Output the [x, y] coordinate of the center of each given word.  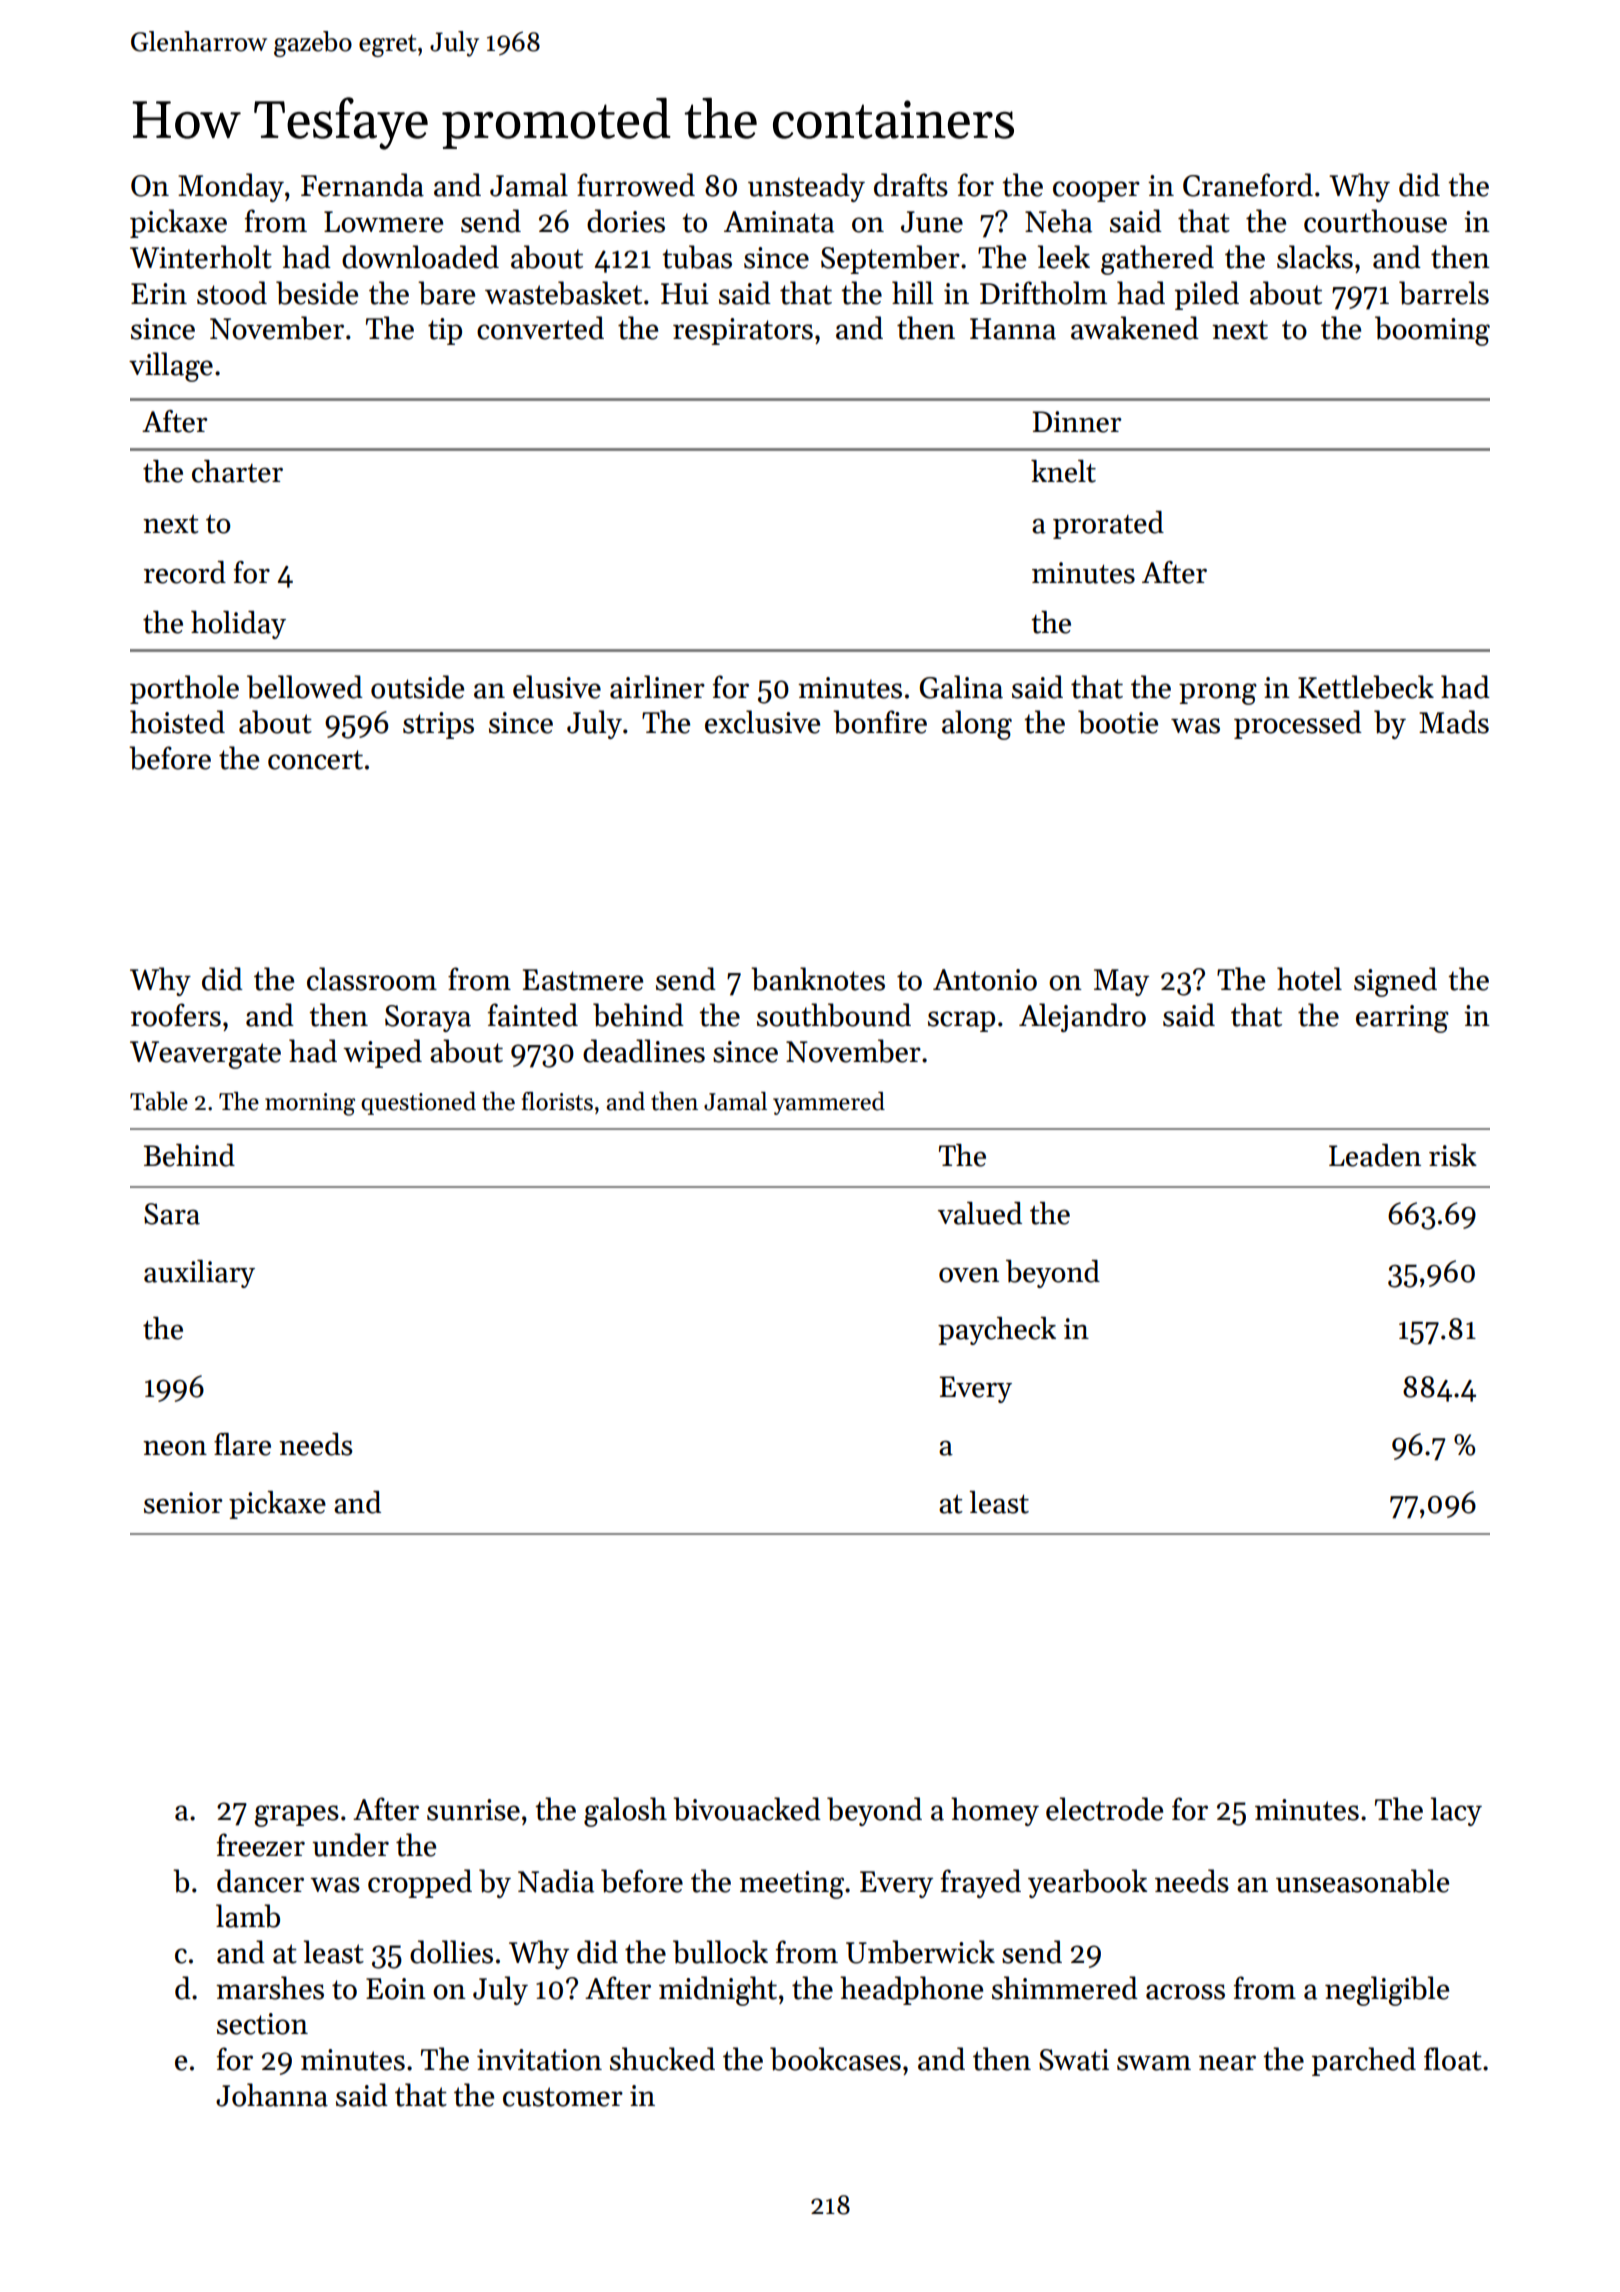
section [262, 2024]
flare [242, 1444]
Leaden [1375, 1155]
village [171, 367]
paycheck [997, 1331]
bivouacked [747, 1809]
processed [1298, 724]
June [932, 222]
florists [557, 1101]
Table [159, 1101]
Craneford [1248, 185]
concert [315, 760]
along [977, 725]
